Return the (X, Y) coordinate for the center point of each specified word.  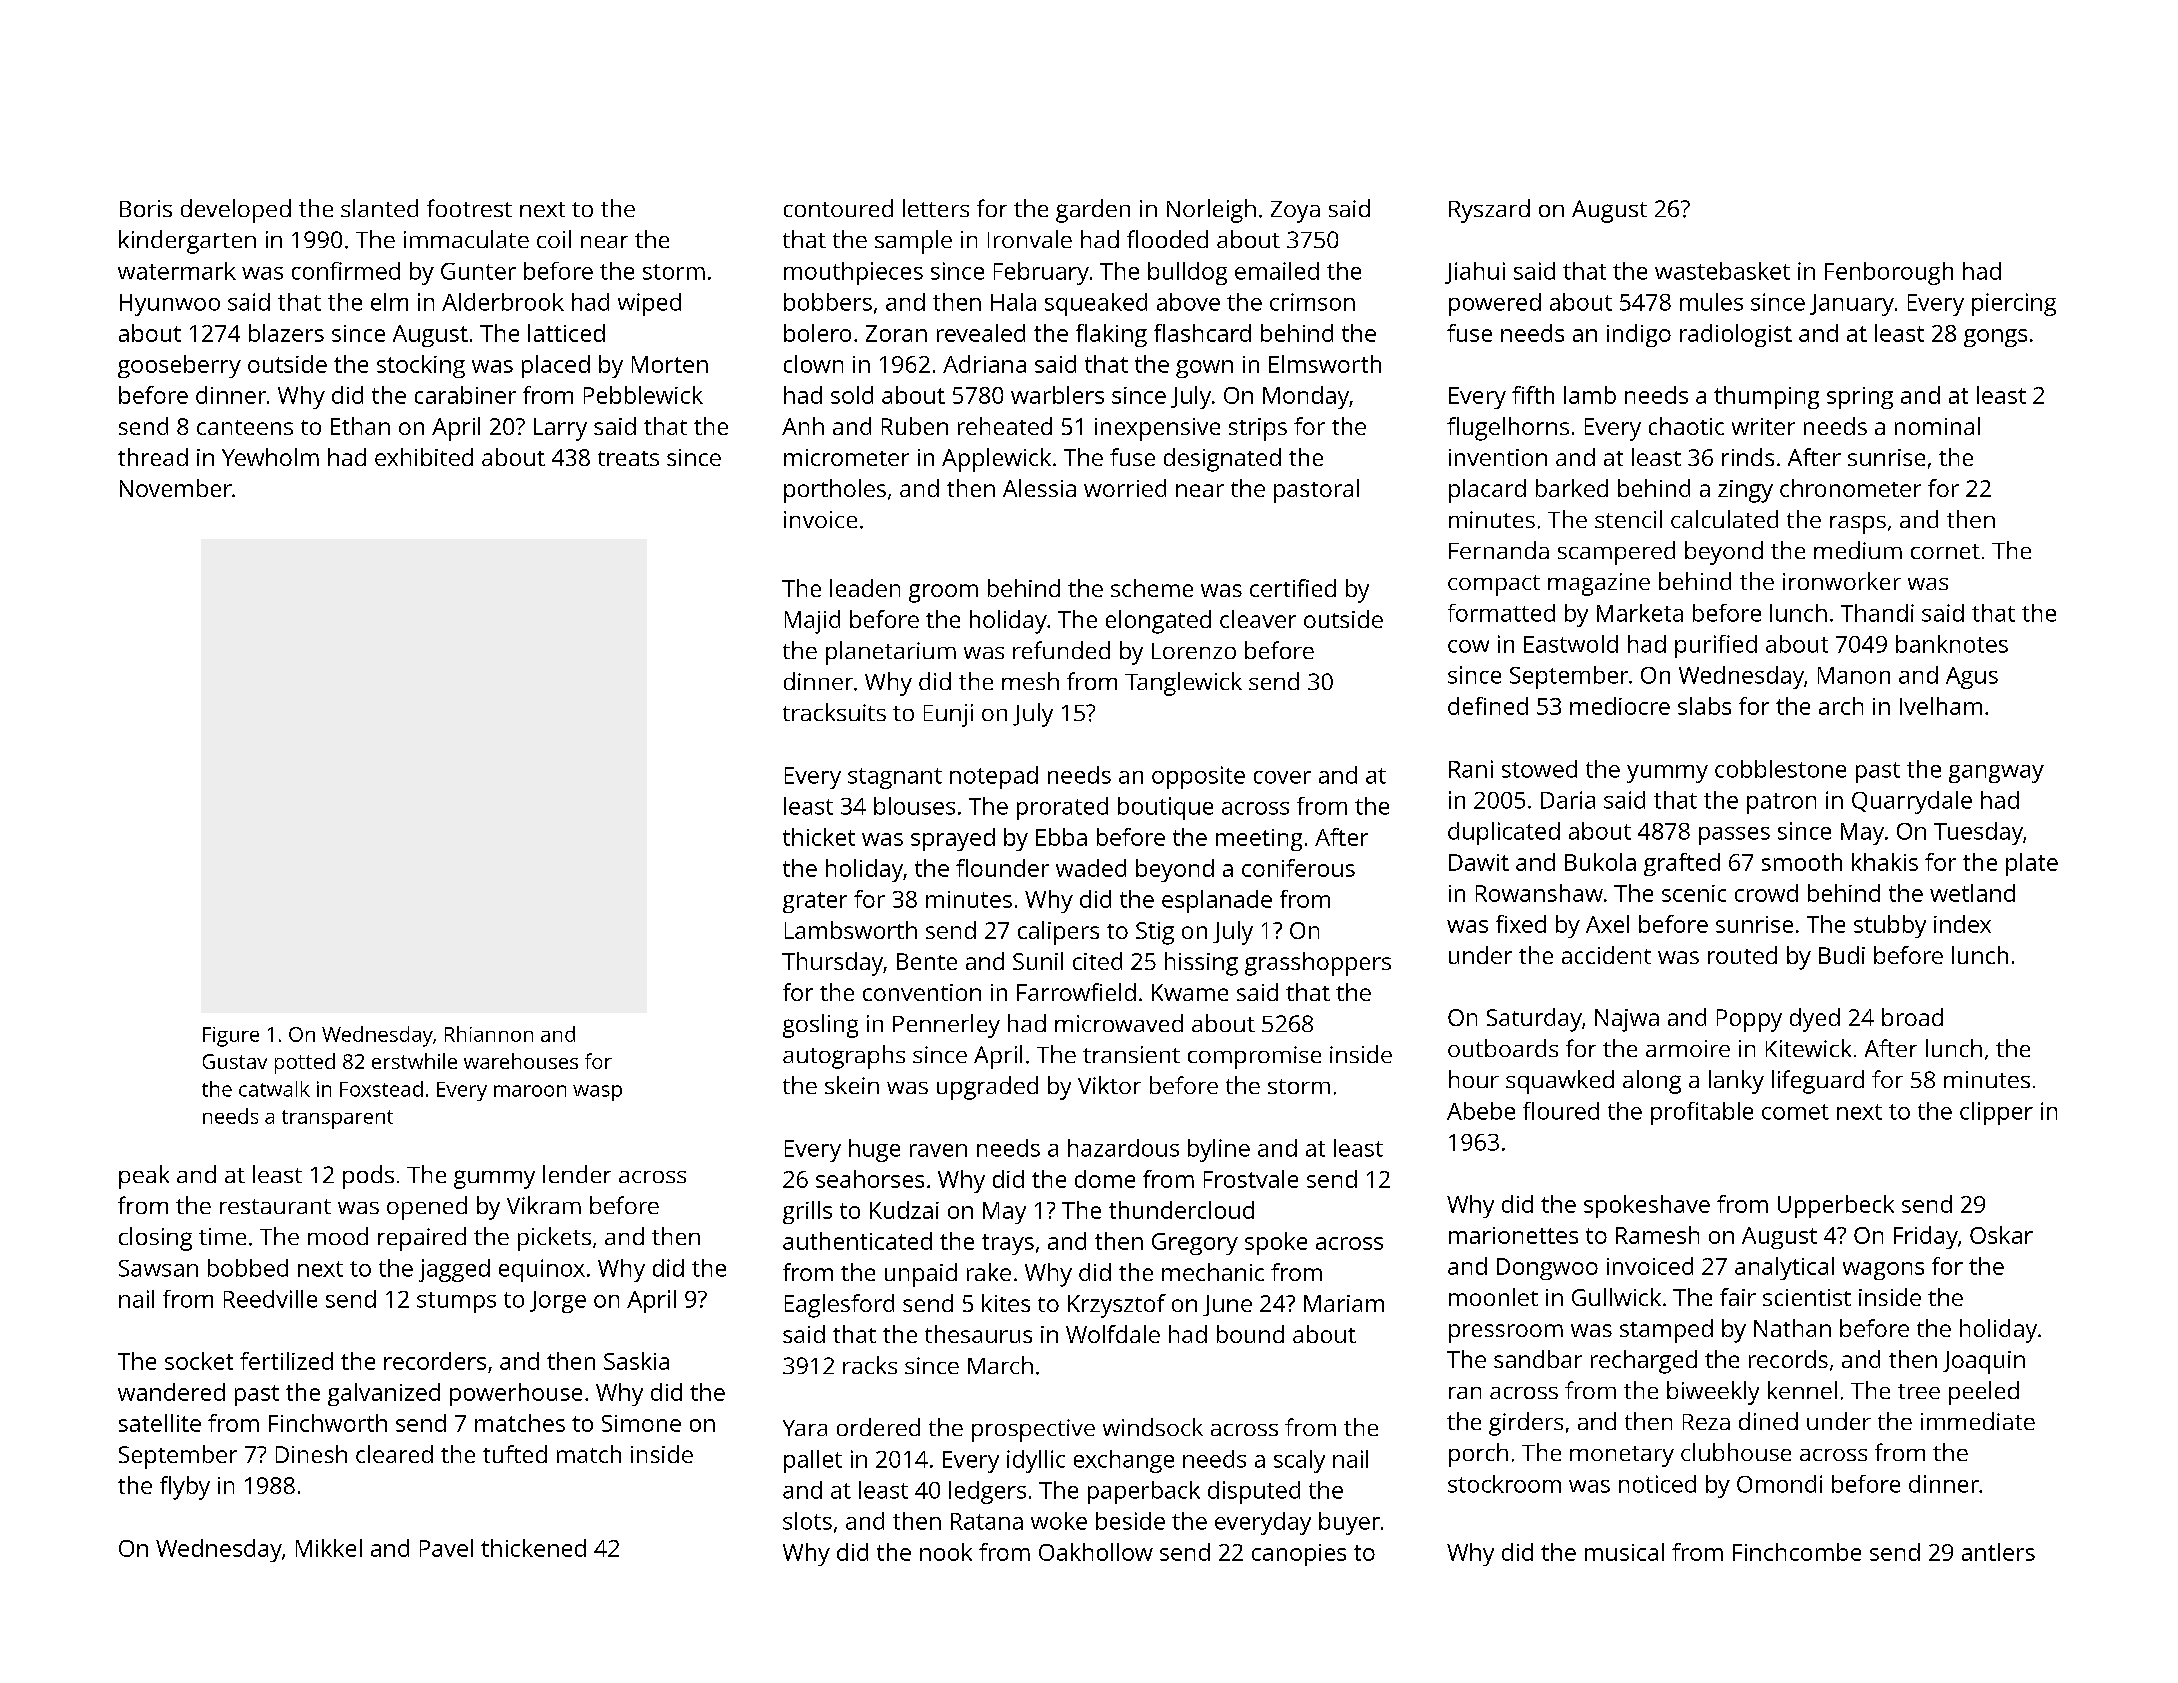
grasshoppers (1318, 964)
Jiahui (1475, 273)
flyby (185, 1488)
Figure (231, 1037)
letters (936, 208)
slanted (379, 208)
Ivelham (1941, 706)
